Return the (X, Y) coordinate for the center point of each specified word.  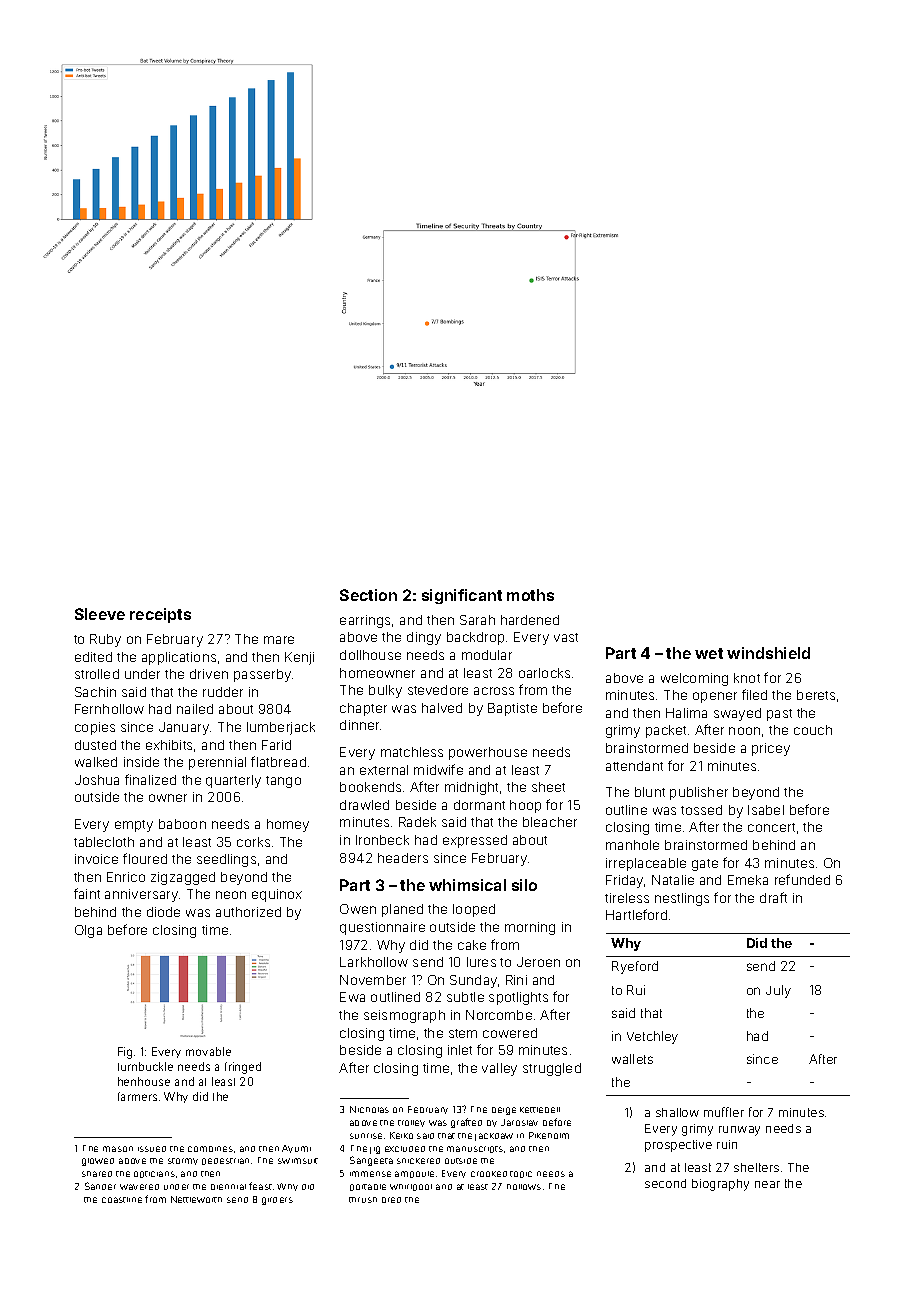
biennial (228, 1187)
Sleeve (100, 614)
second (665, 1183)
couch (813, 730)
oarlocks (544, 673)
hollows (524, 1187)
